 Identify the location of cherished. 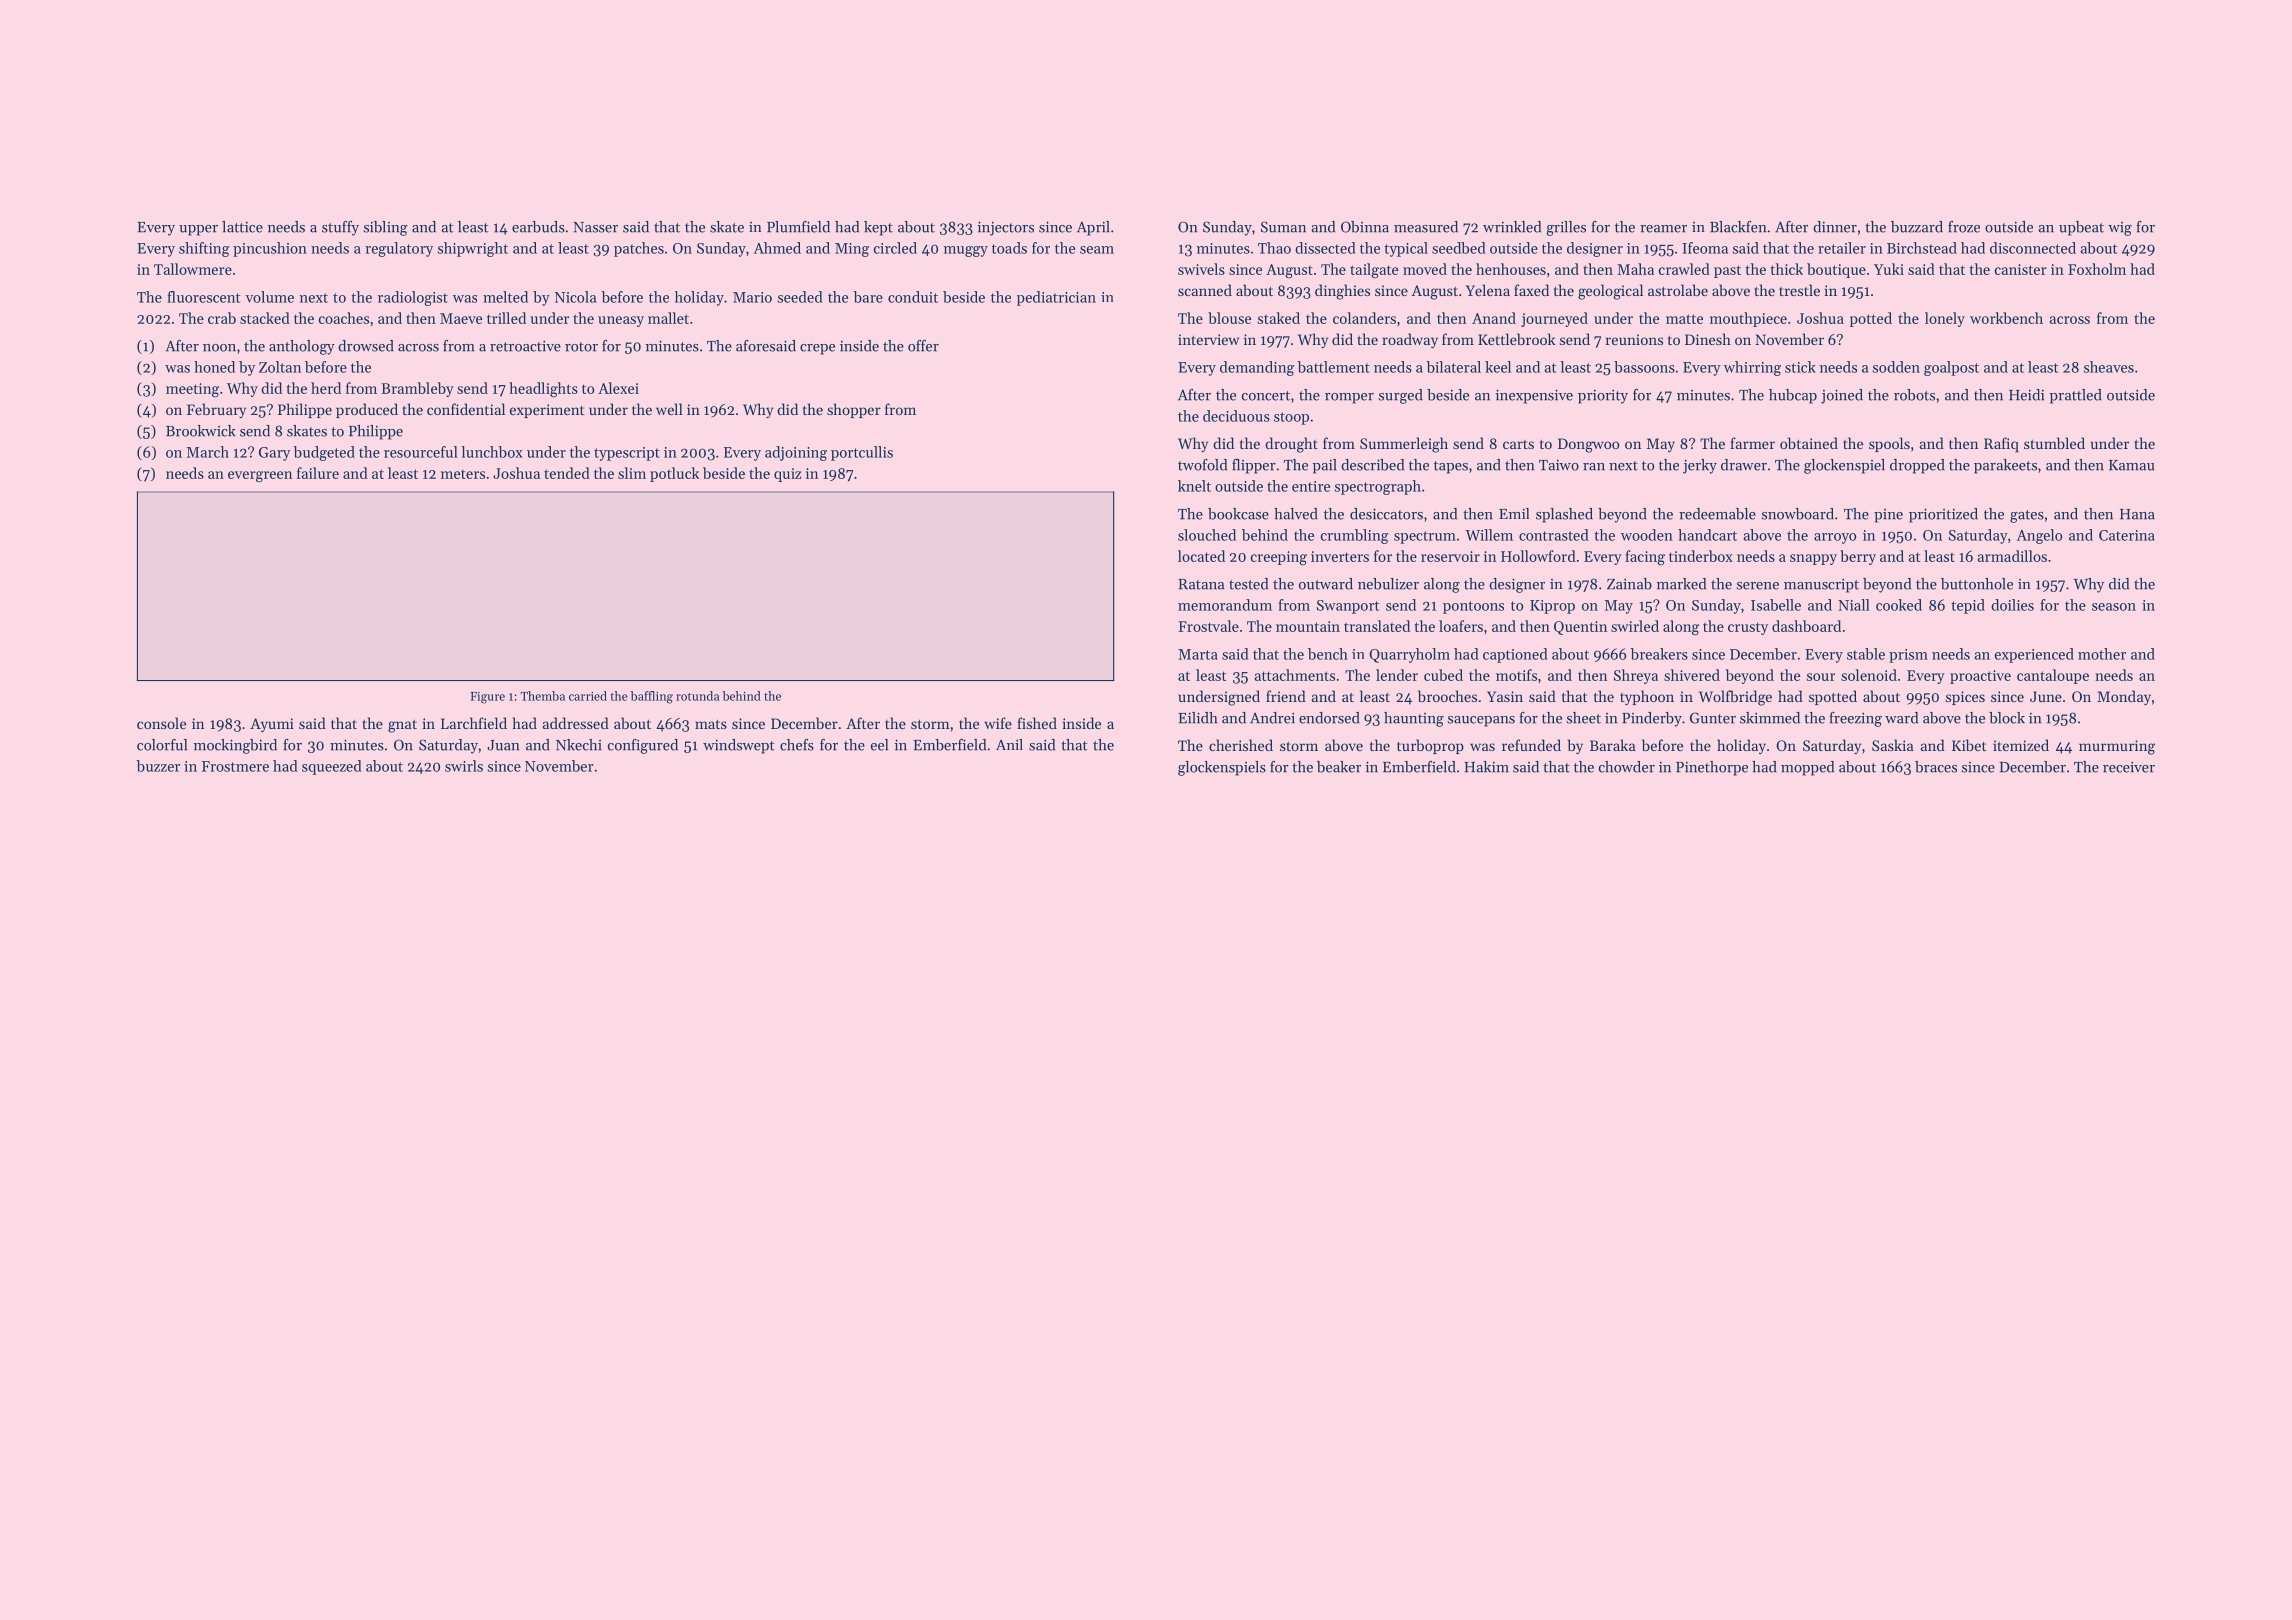
(1241, 745).
